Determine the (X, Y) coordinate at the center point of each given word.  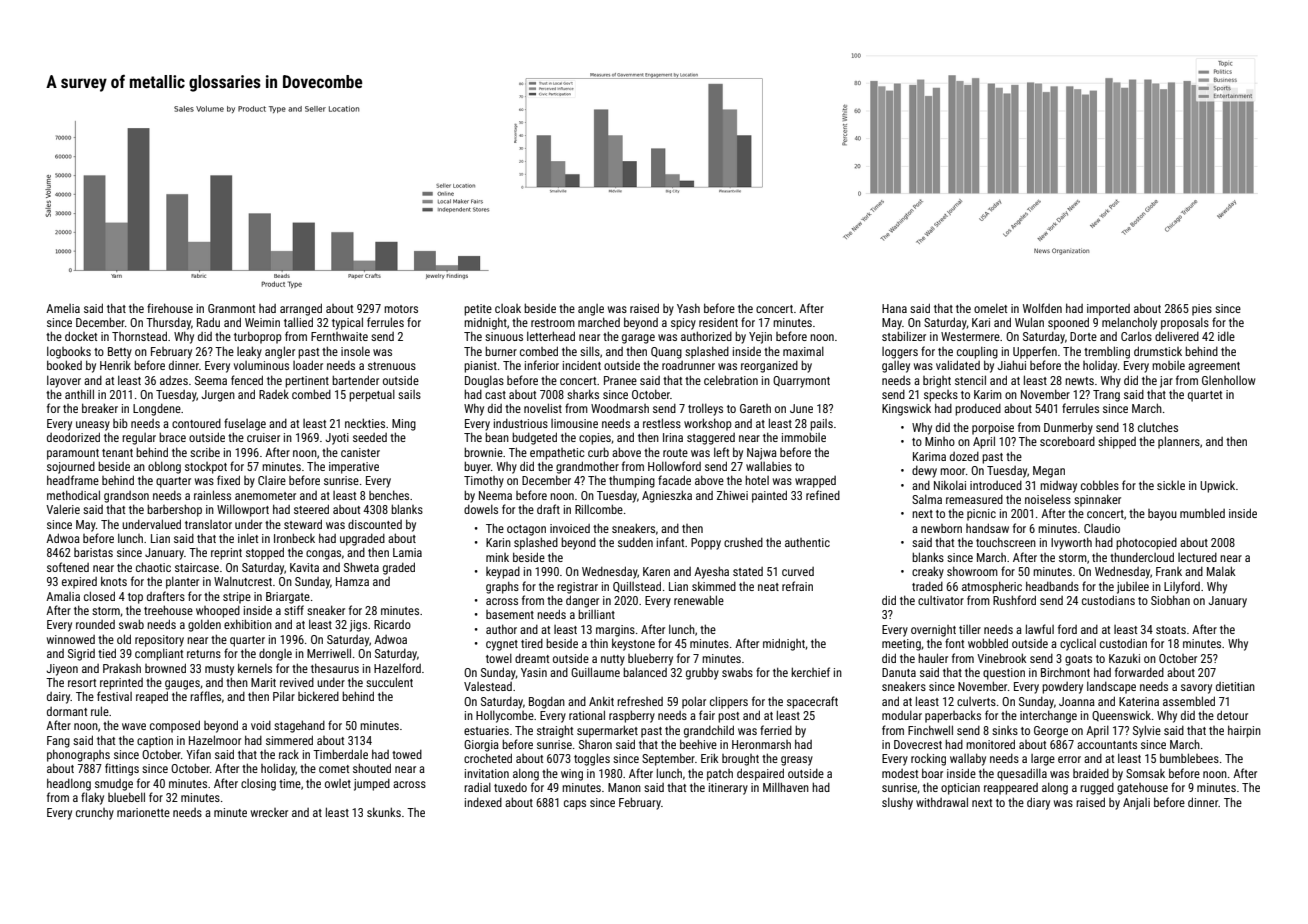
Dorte (1083, 336)
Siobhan (1170, 600)
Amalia (63, 596)
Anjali (1136, 804)
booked (64, 365)
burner (501, 351)
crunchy (95, 814)
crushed (743, 542)
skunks (384, 812)
